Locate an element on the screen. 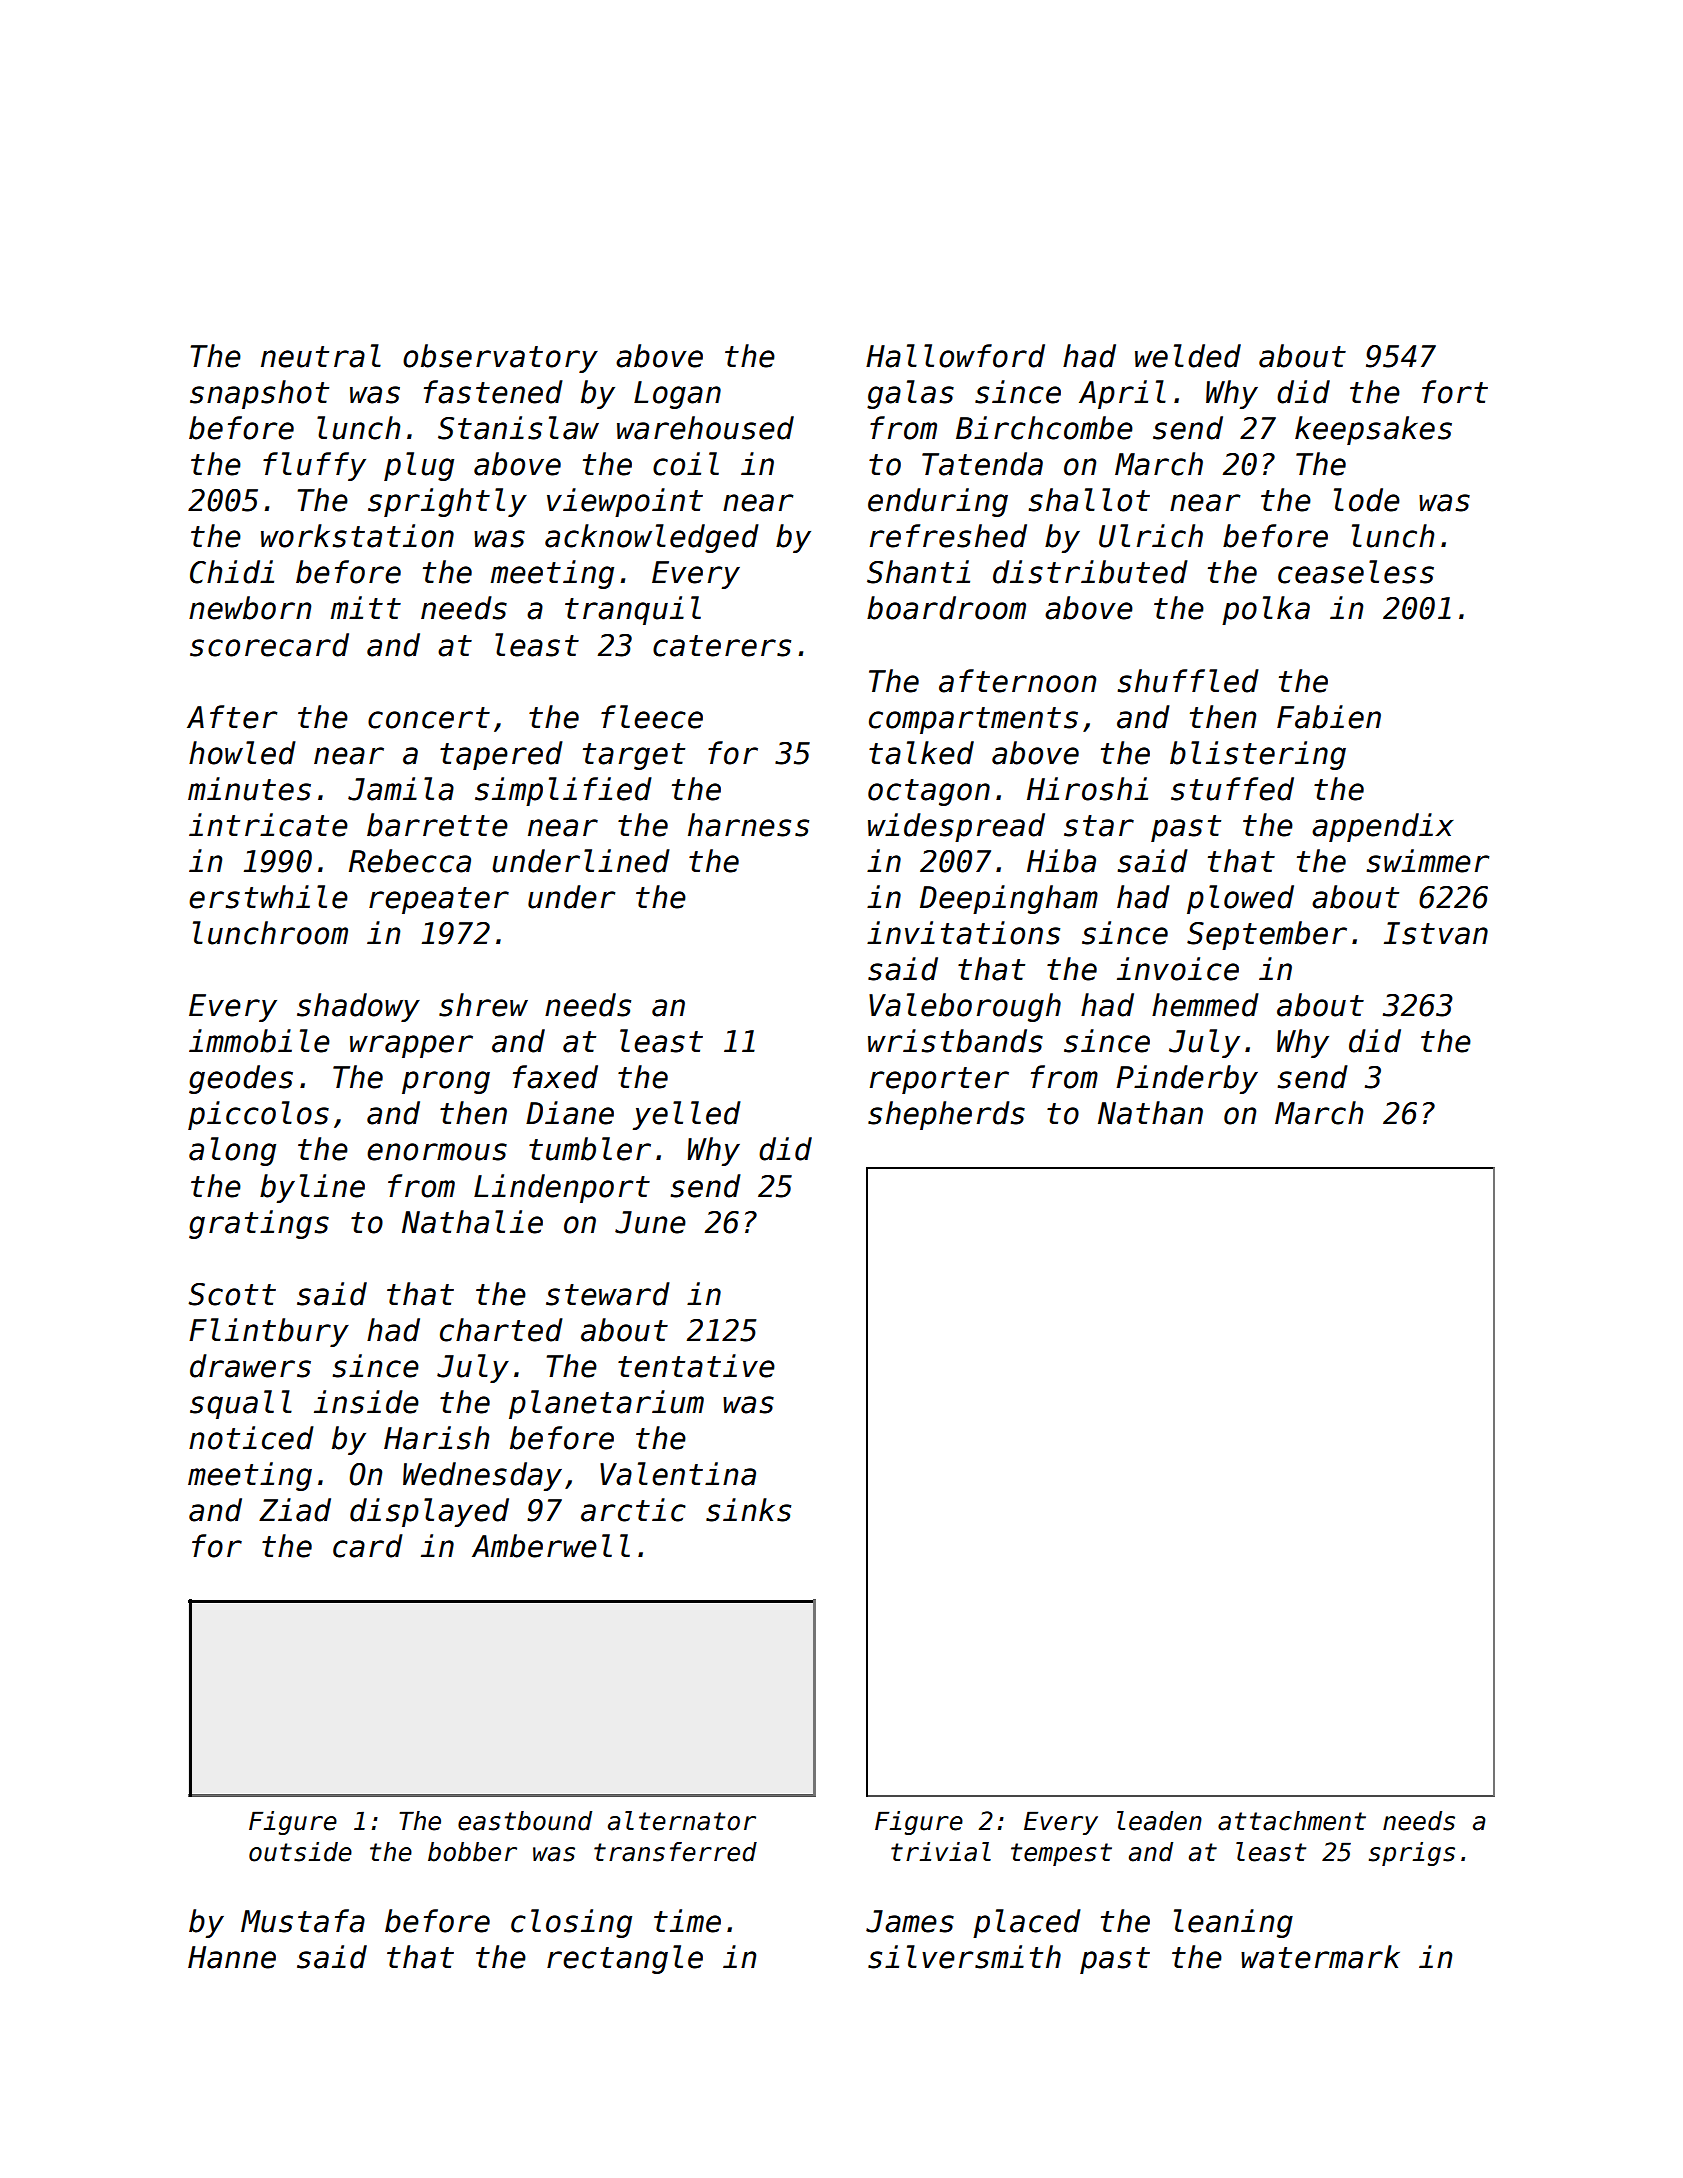  Nathan is located at coordinates (1150, 1113).
